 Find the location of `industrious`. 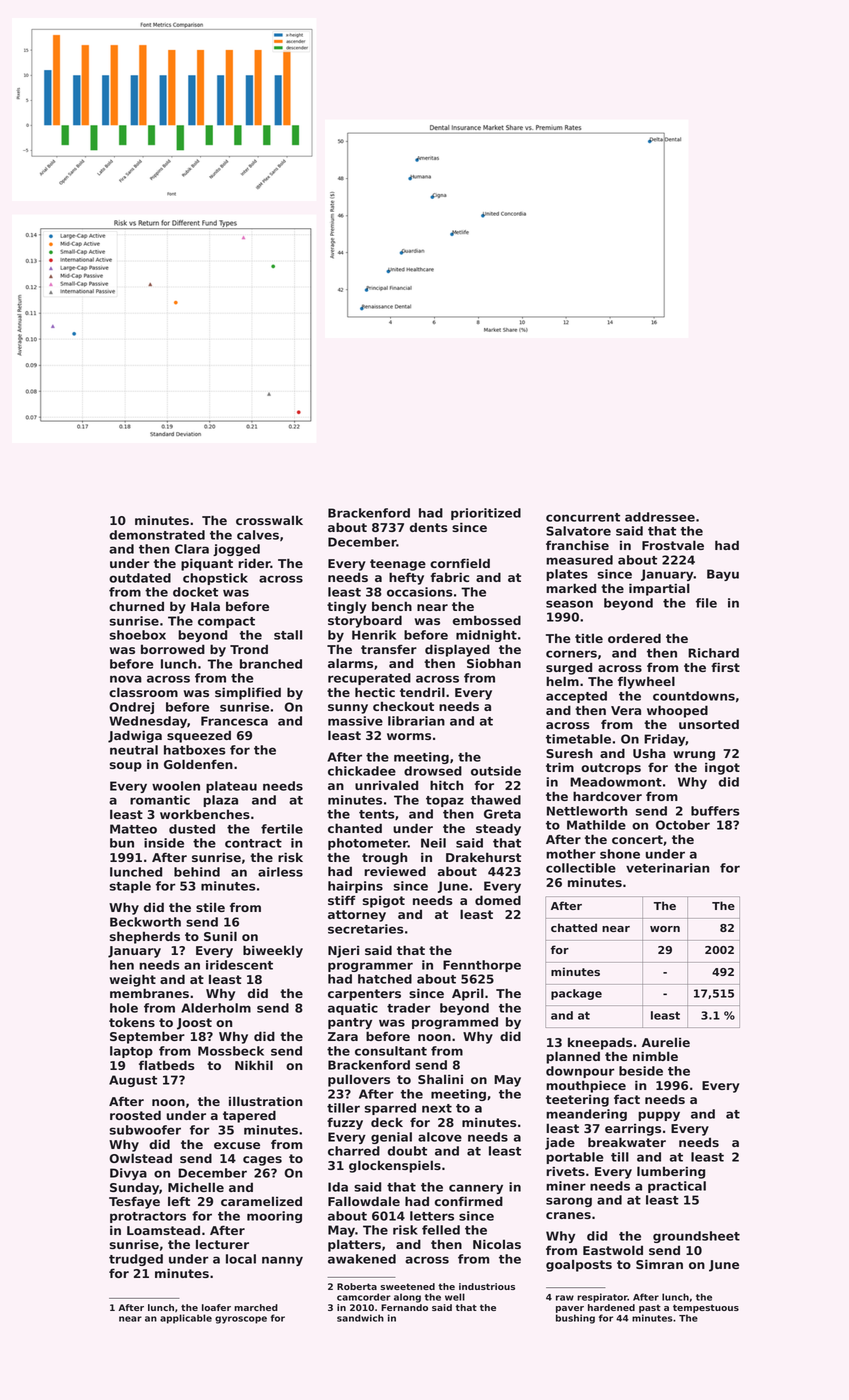

industrious is located at coordinates (487, 1286).
